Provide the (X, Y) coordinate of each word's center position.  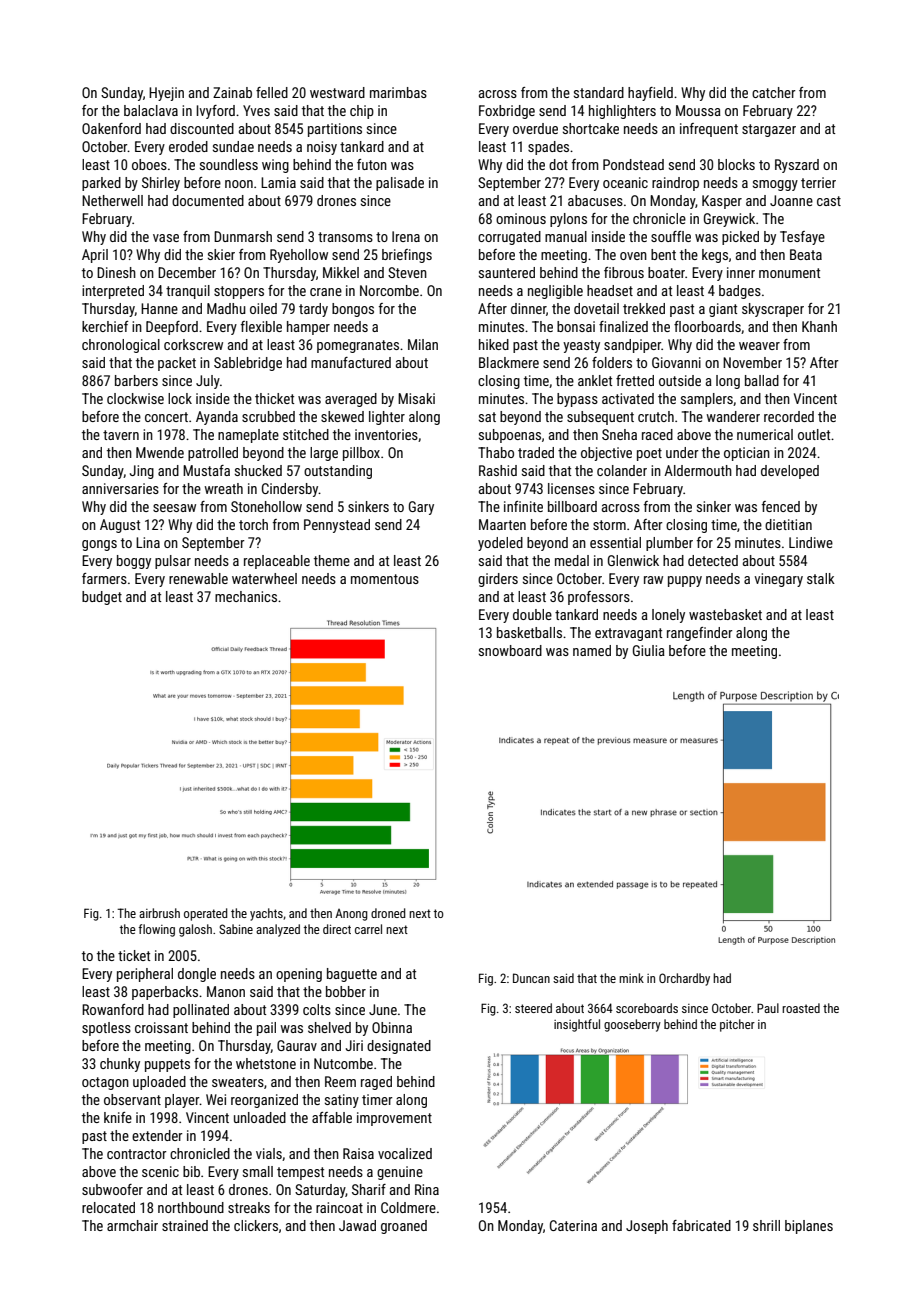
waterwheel (264, 578)
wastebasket (725, 614)
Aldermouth (698, 470)
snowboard (510, 650)
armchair (132, 1225)
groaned (404, 1227)
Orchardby (684, 979)
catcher (774, 92)
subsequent (600, 418)
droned (388, 913)
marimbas (398, 92)
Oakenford (111, 128)
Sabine (236, 929)
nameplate (248, 436)
